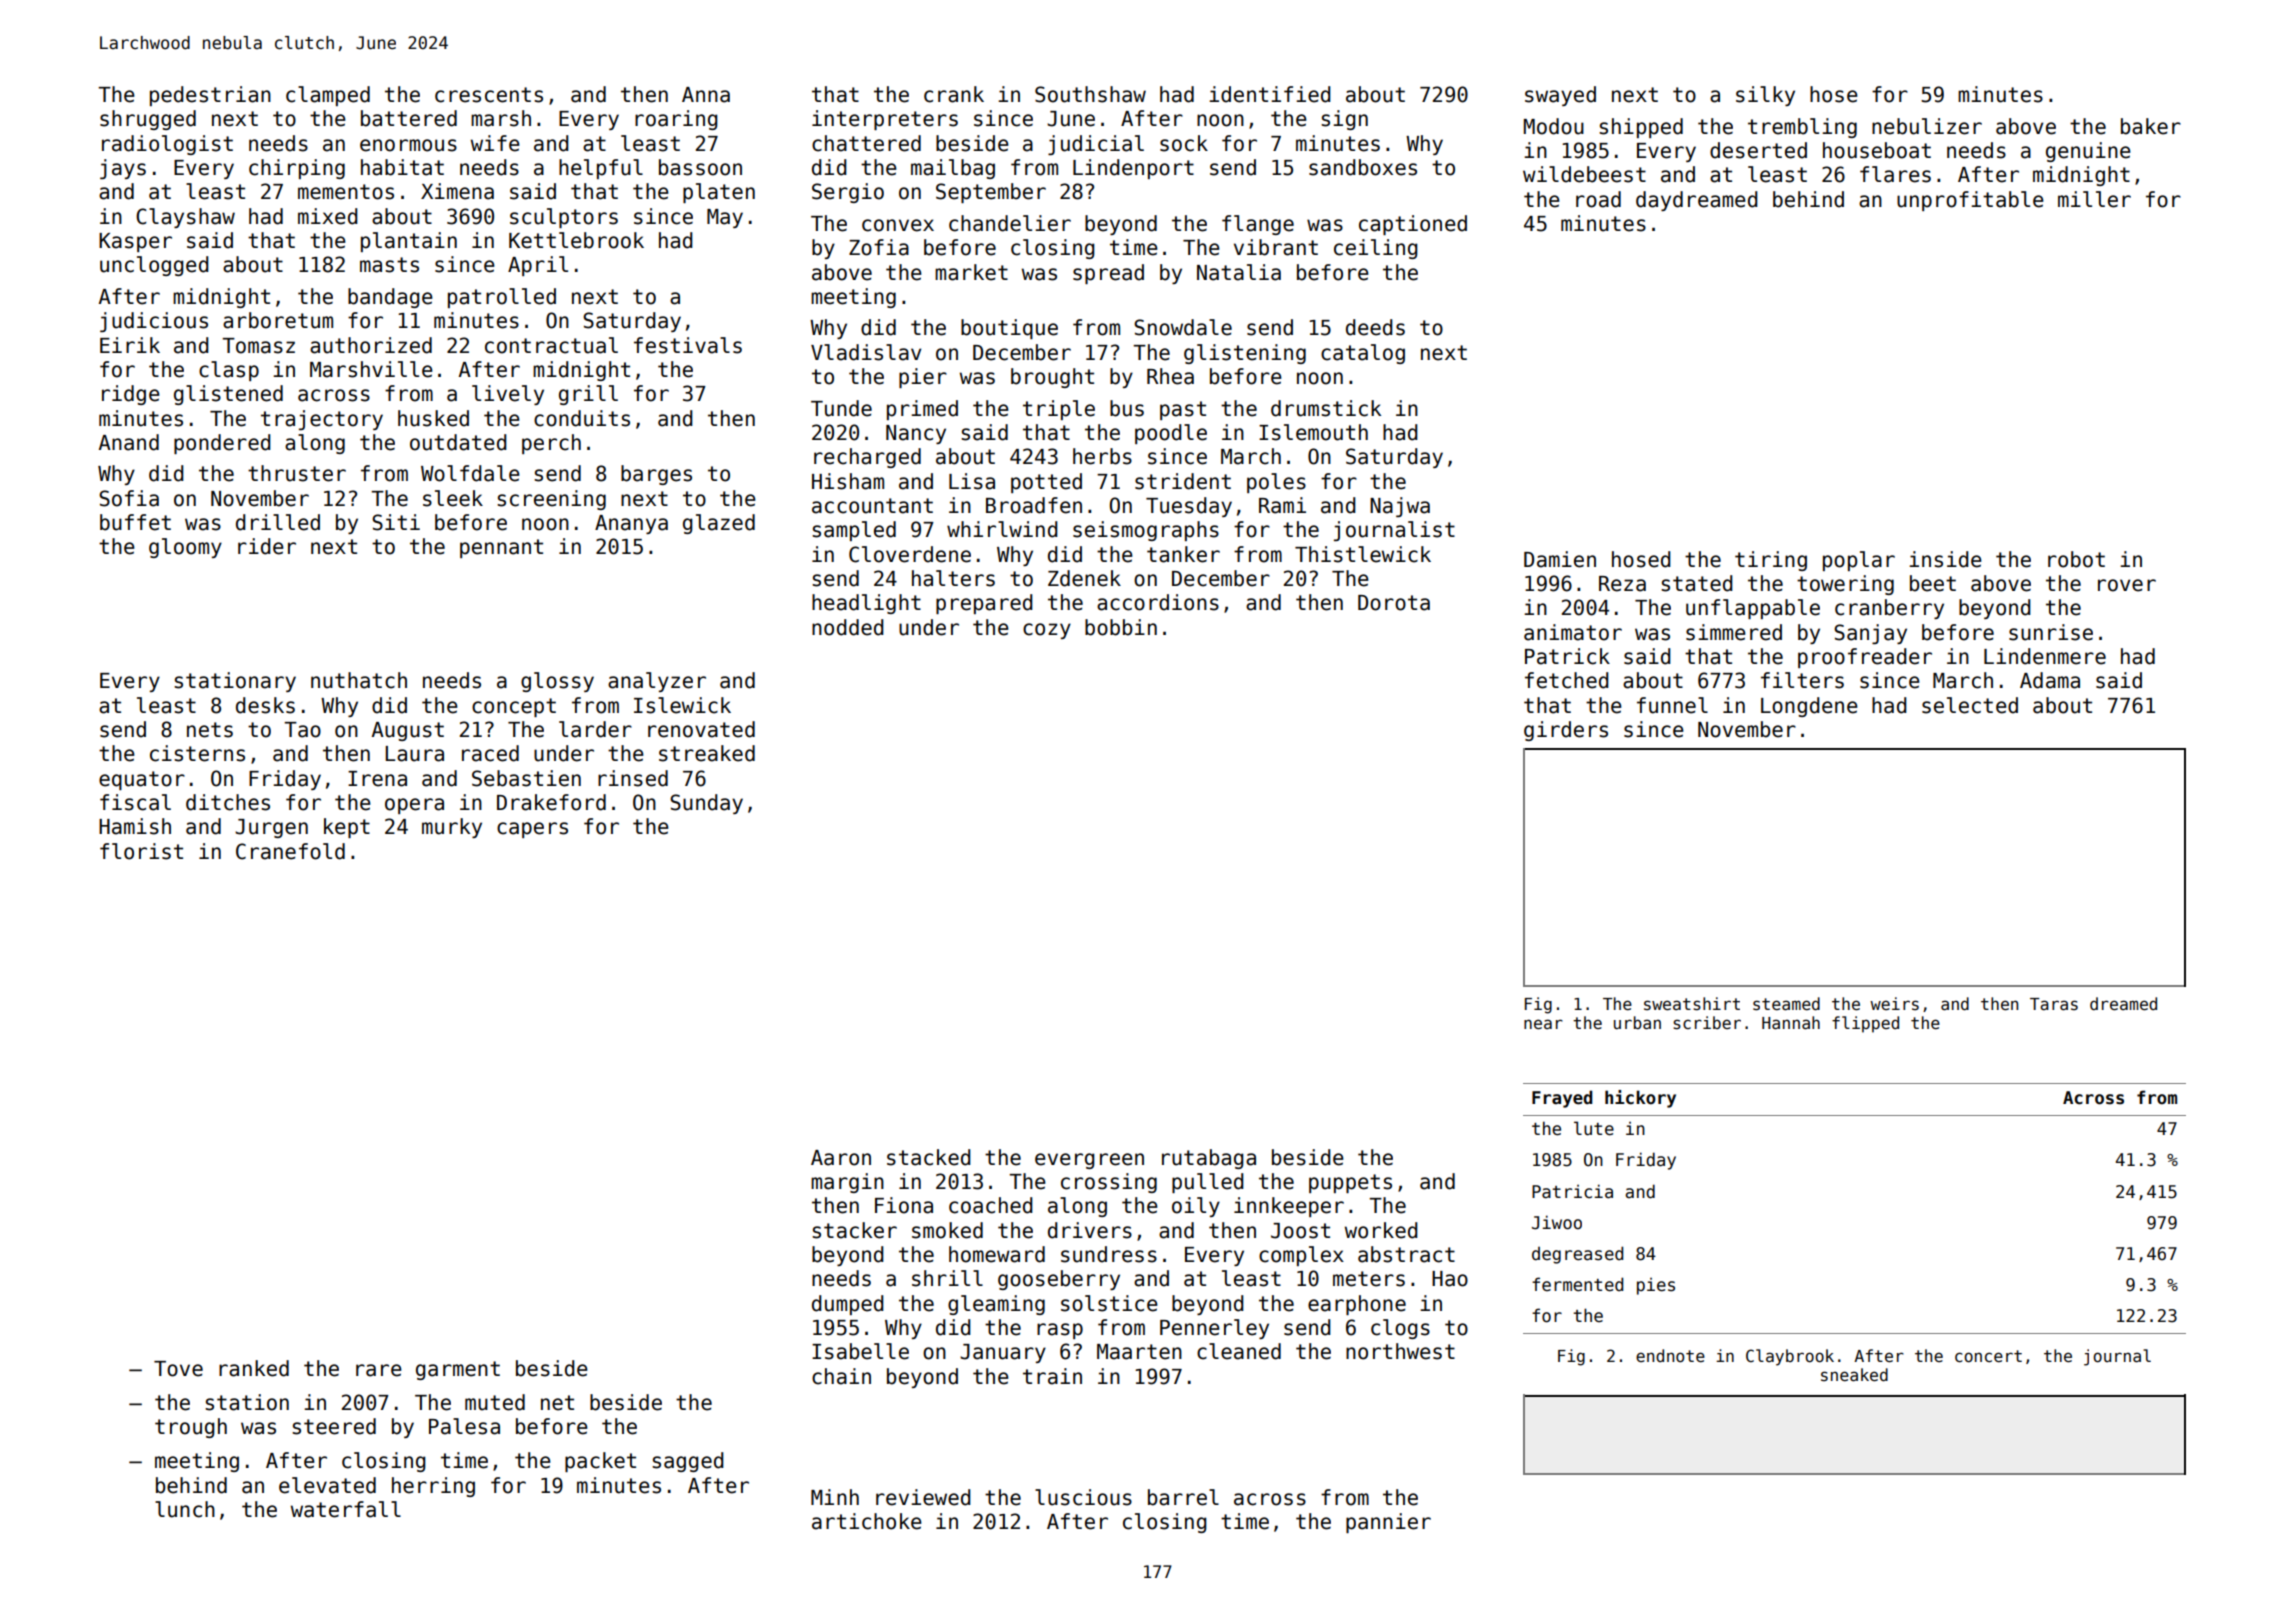  I want to click on August, so click(408, 731).
